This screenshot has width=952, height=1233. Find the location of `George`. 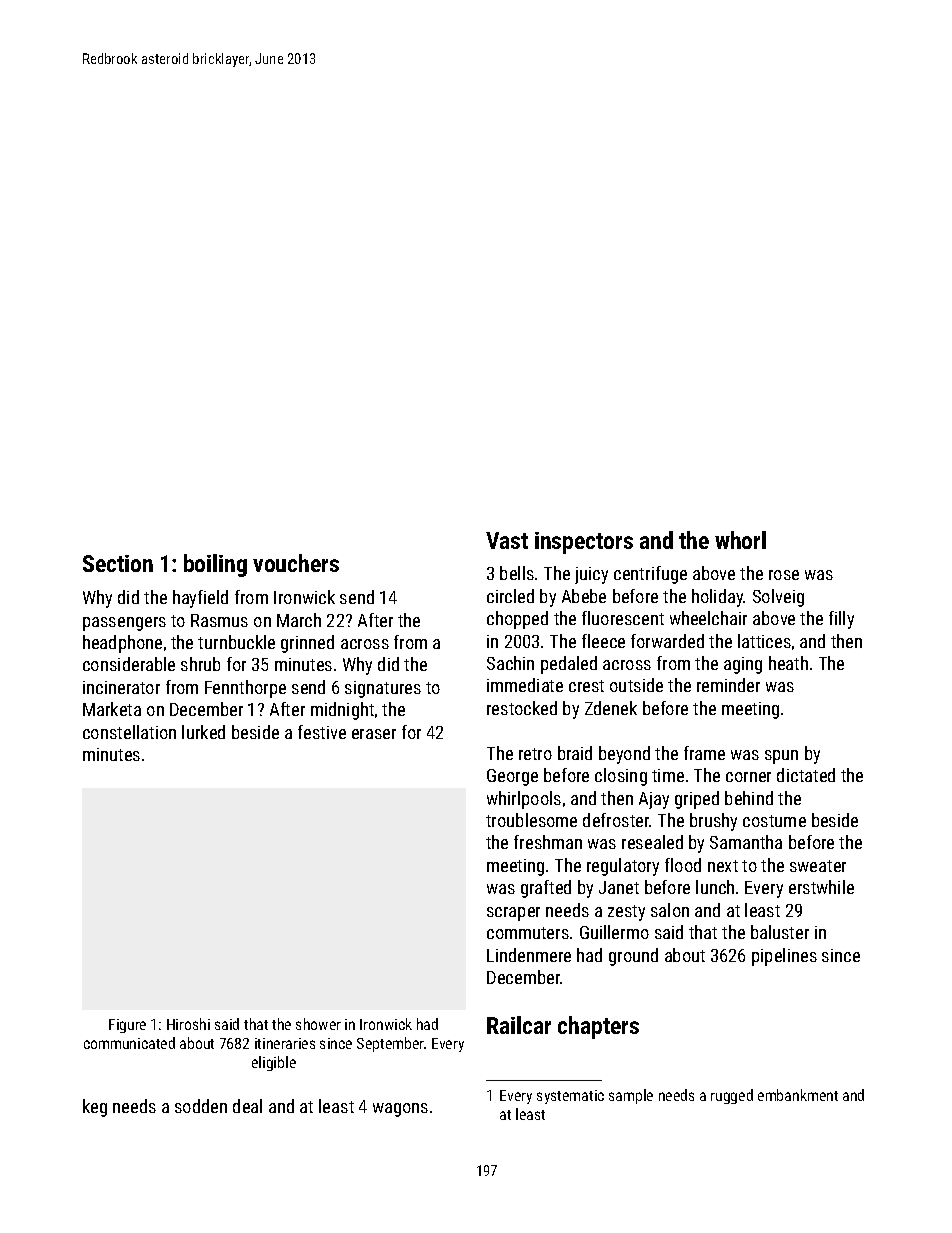

George is located at coordinates (512, 777).
